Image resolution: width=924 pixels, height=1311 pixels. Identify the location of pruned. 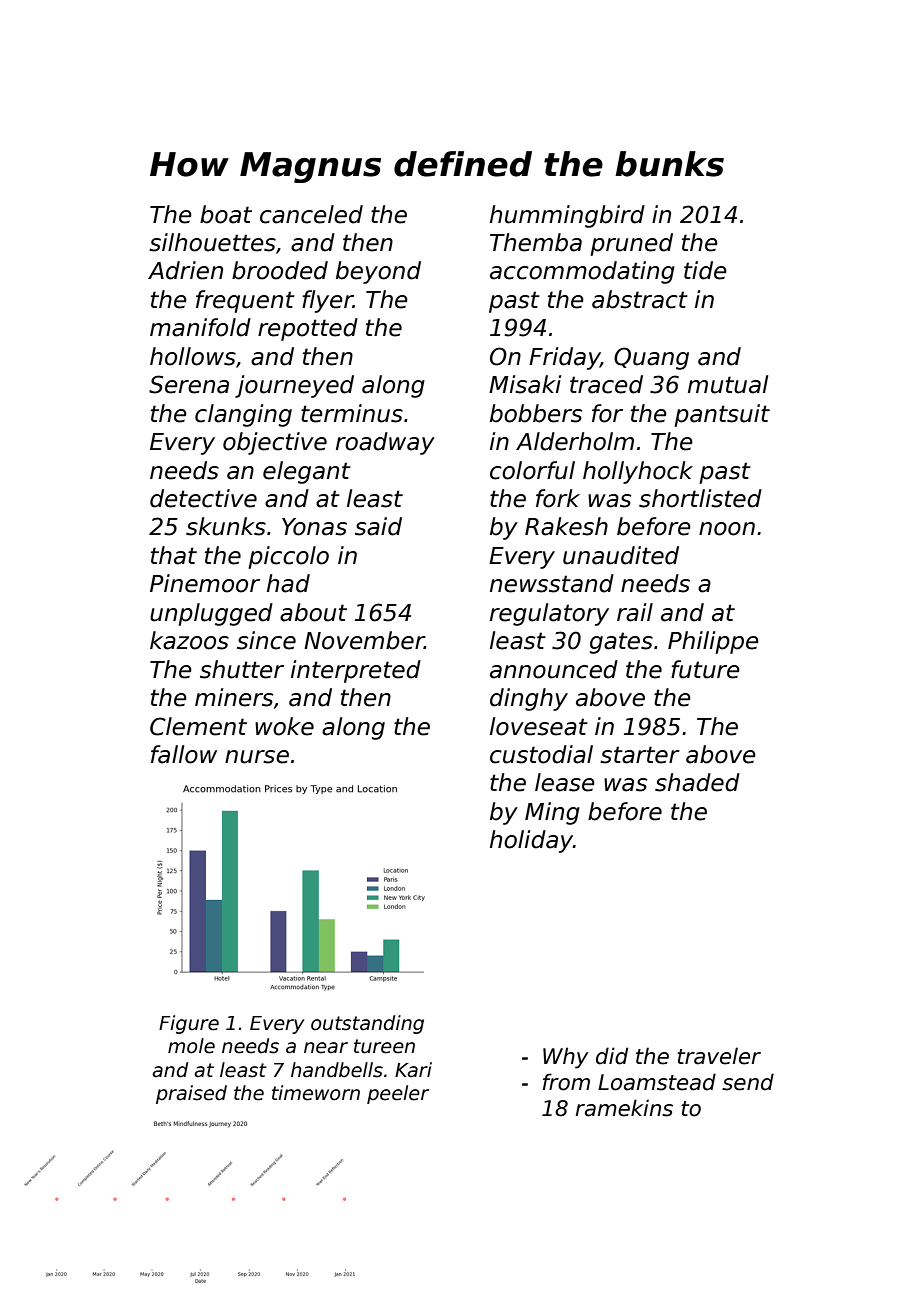
(631, 244).
